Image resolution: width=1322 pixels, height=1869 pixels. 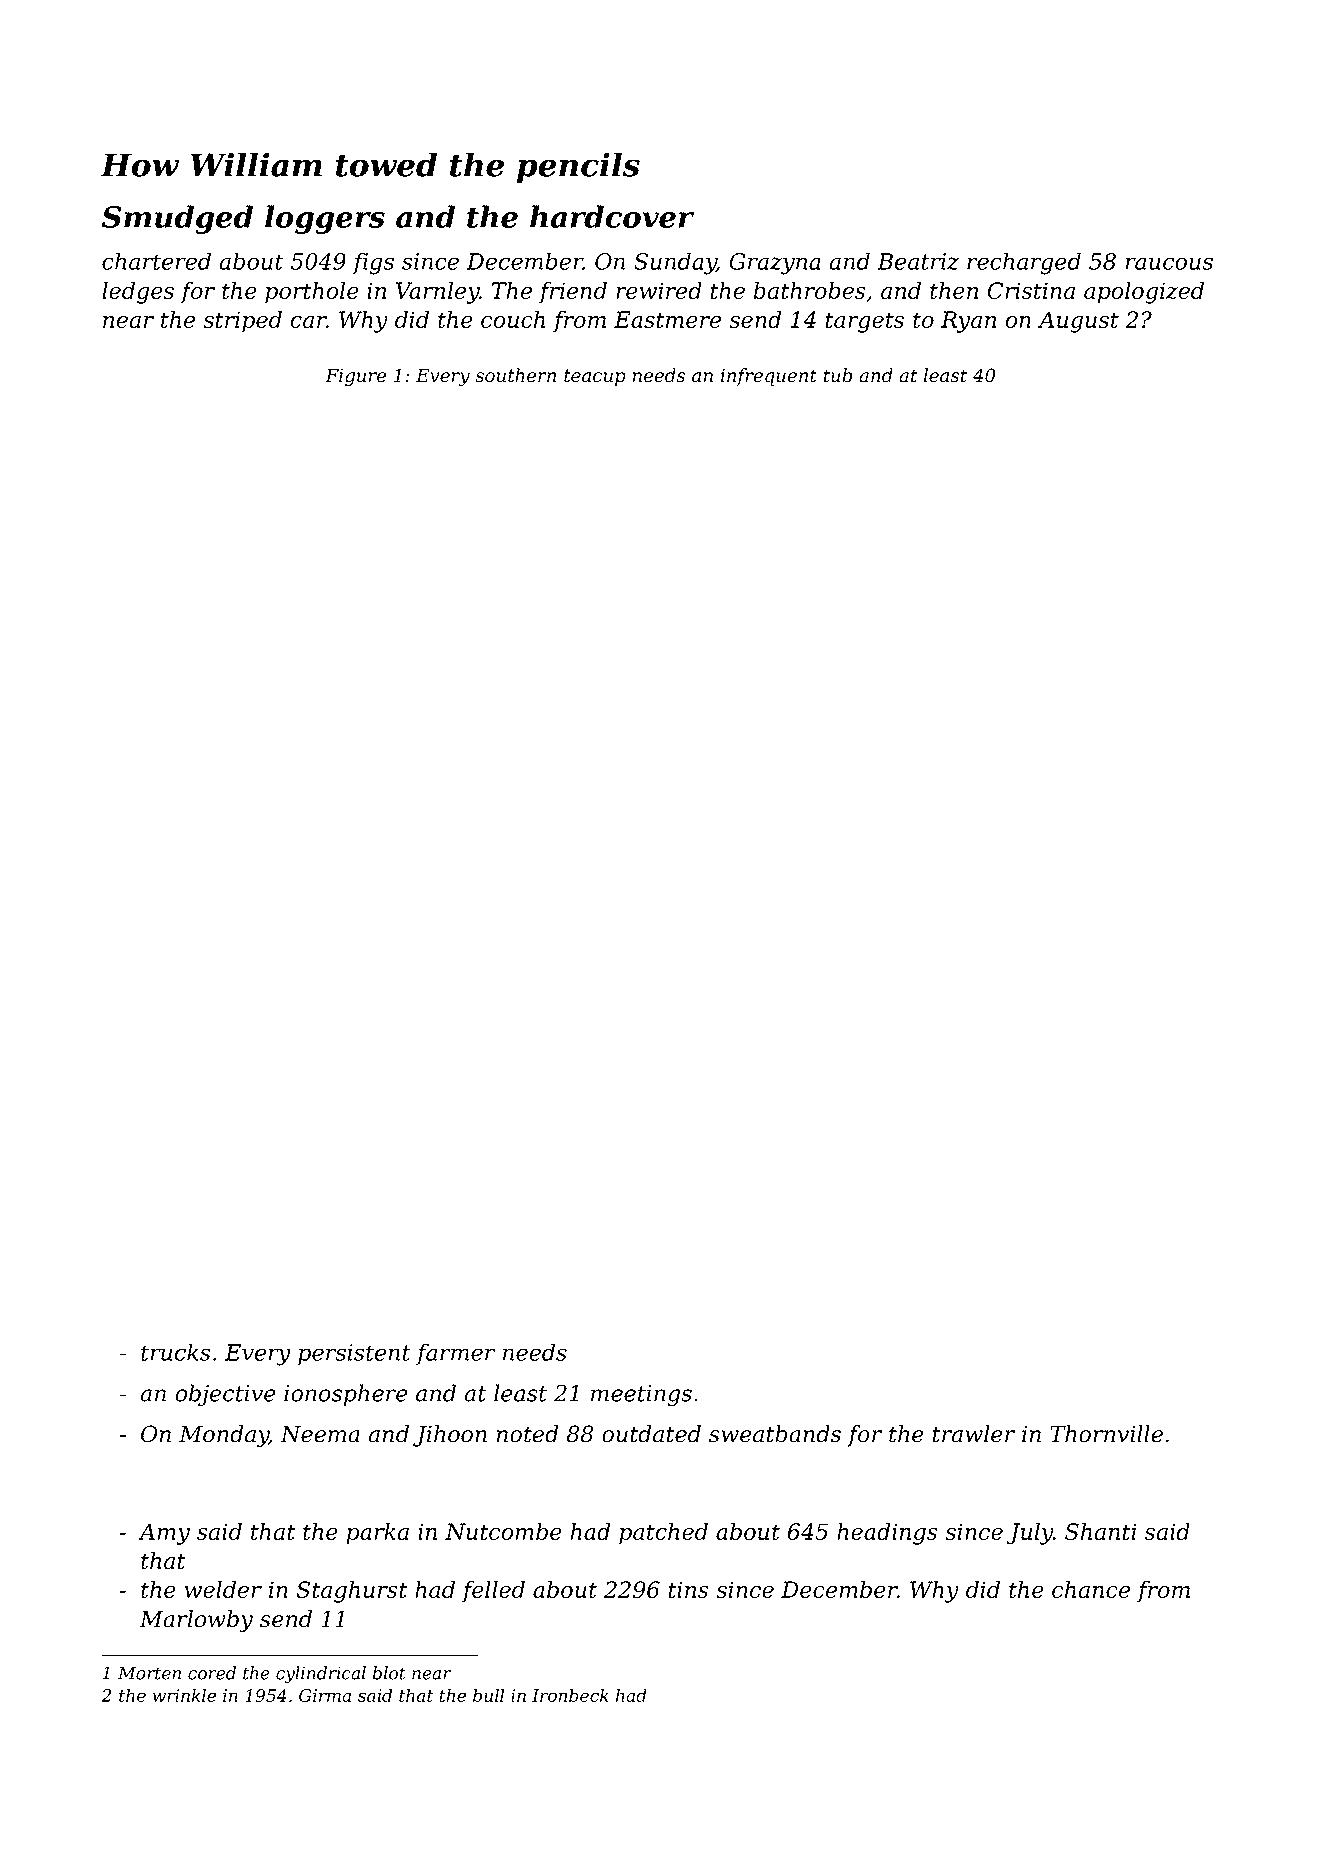 I want to click on tub, so click(x=838, y=375).
